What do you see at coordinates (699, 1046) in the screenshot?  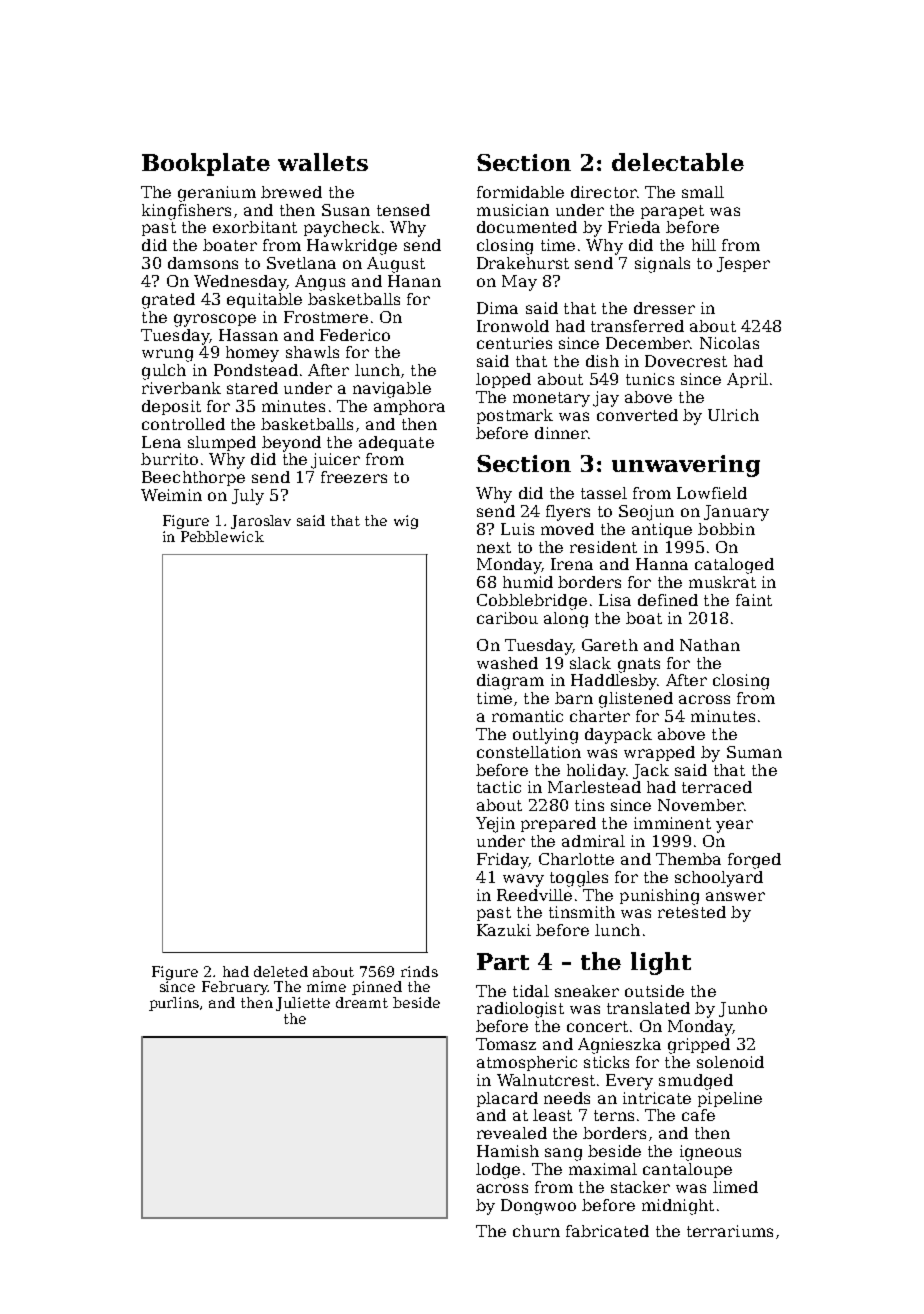 I see `gripped` at bounding box center [699, 1046].
